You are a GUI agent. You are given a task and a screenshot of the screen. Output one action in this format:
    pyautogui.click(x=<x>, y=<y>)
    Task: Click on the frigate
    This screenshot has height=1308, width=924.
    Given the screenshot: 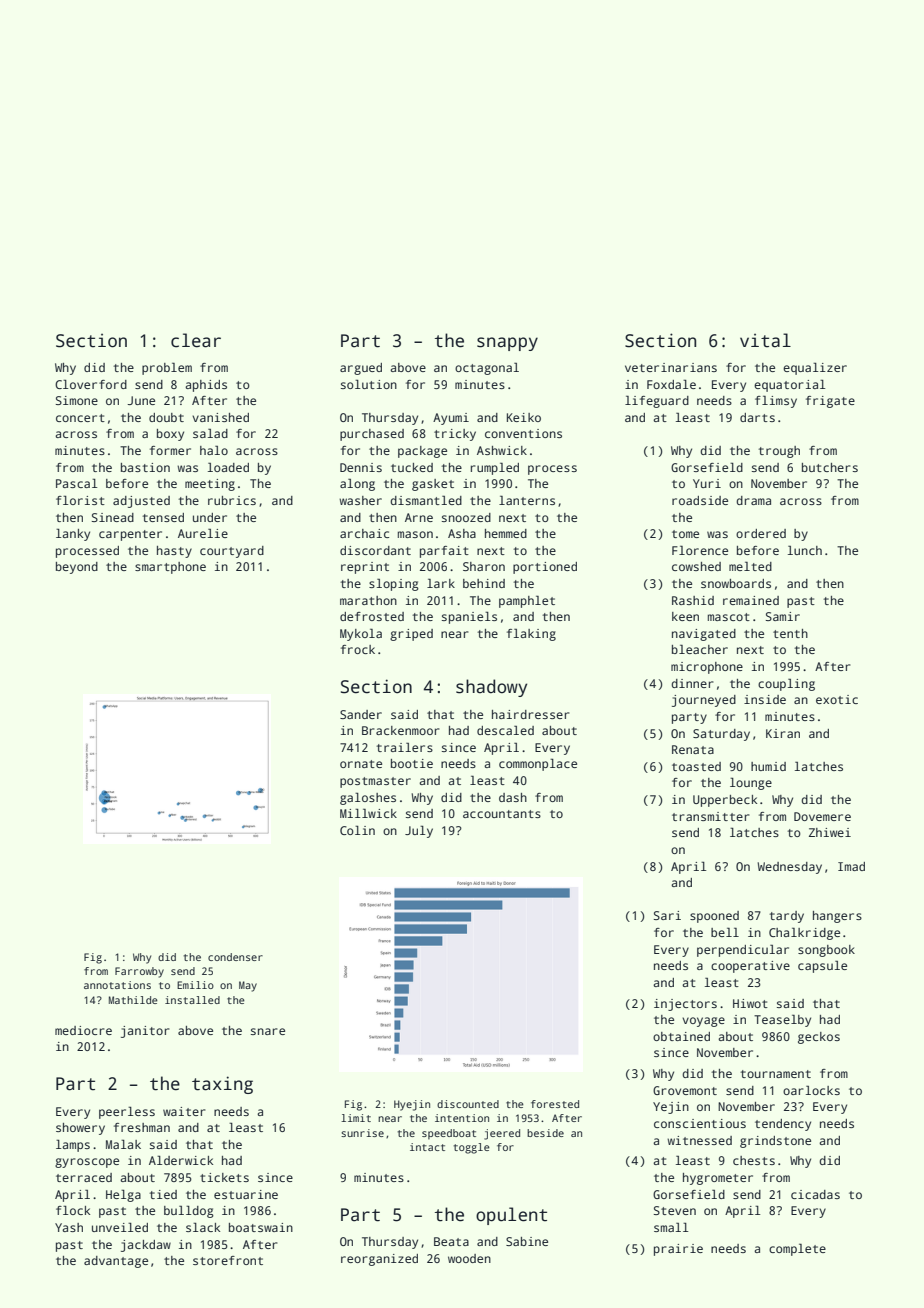 What is the action you would take?
    pyautogui.click(x=830, y=402)
